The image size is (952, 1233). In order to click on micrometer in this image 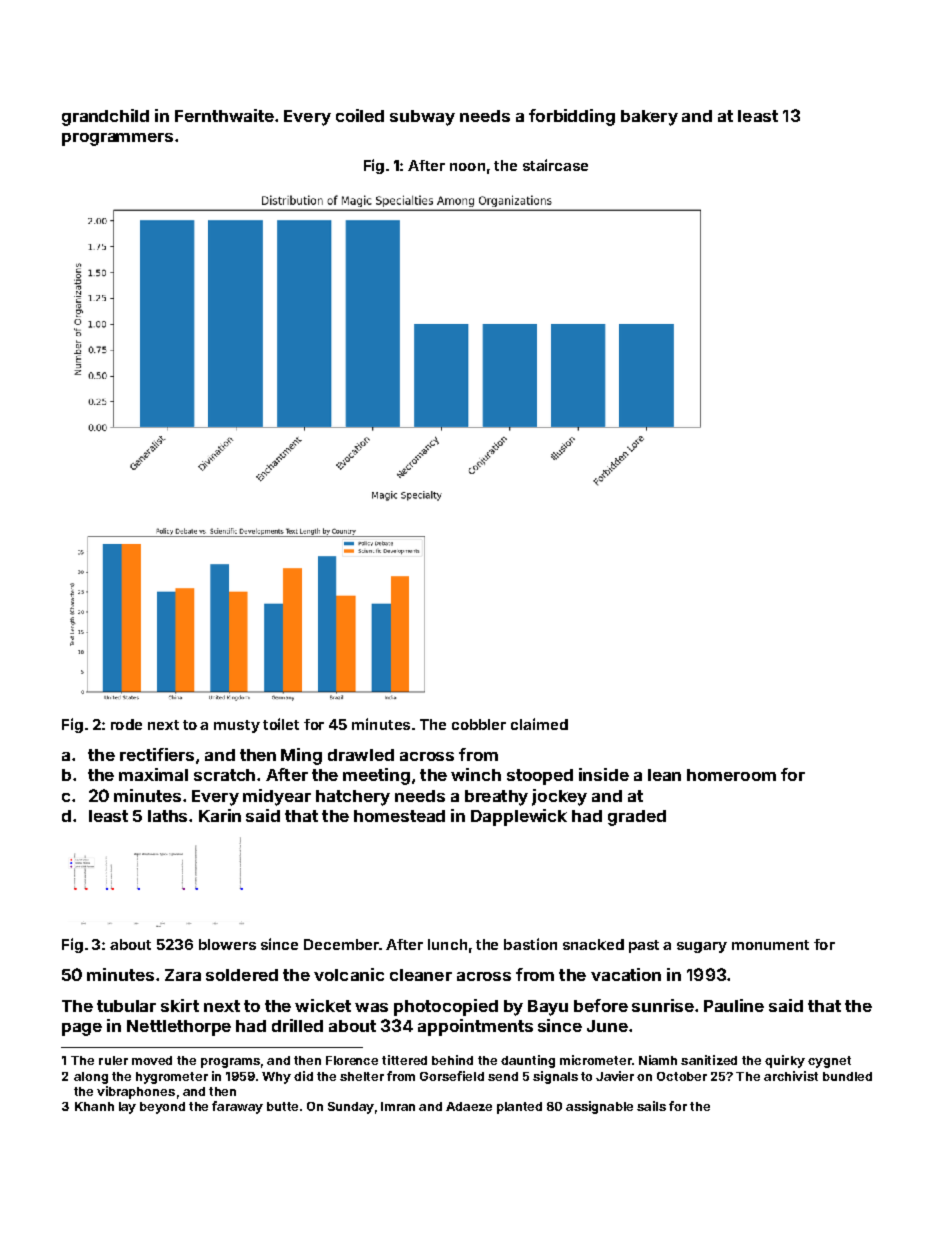, I will do `click(596, 1060)`.
